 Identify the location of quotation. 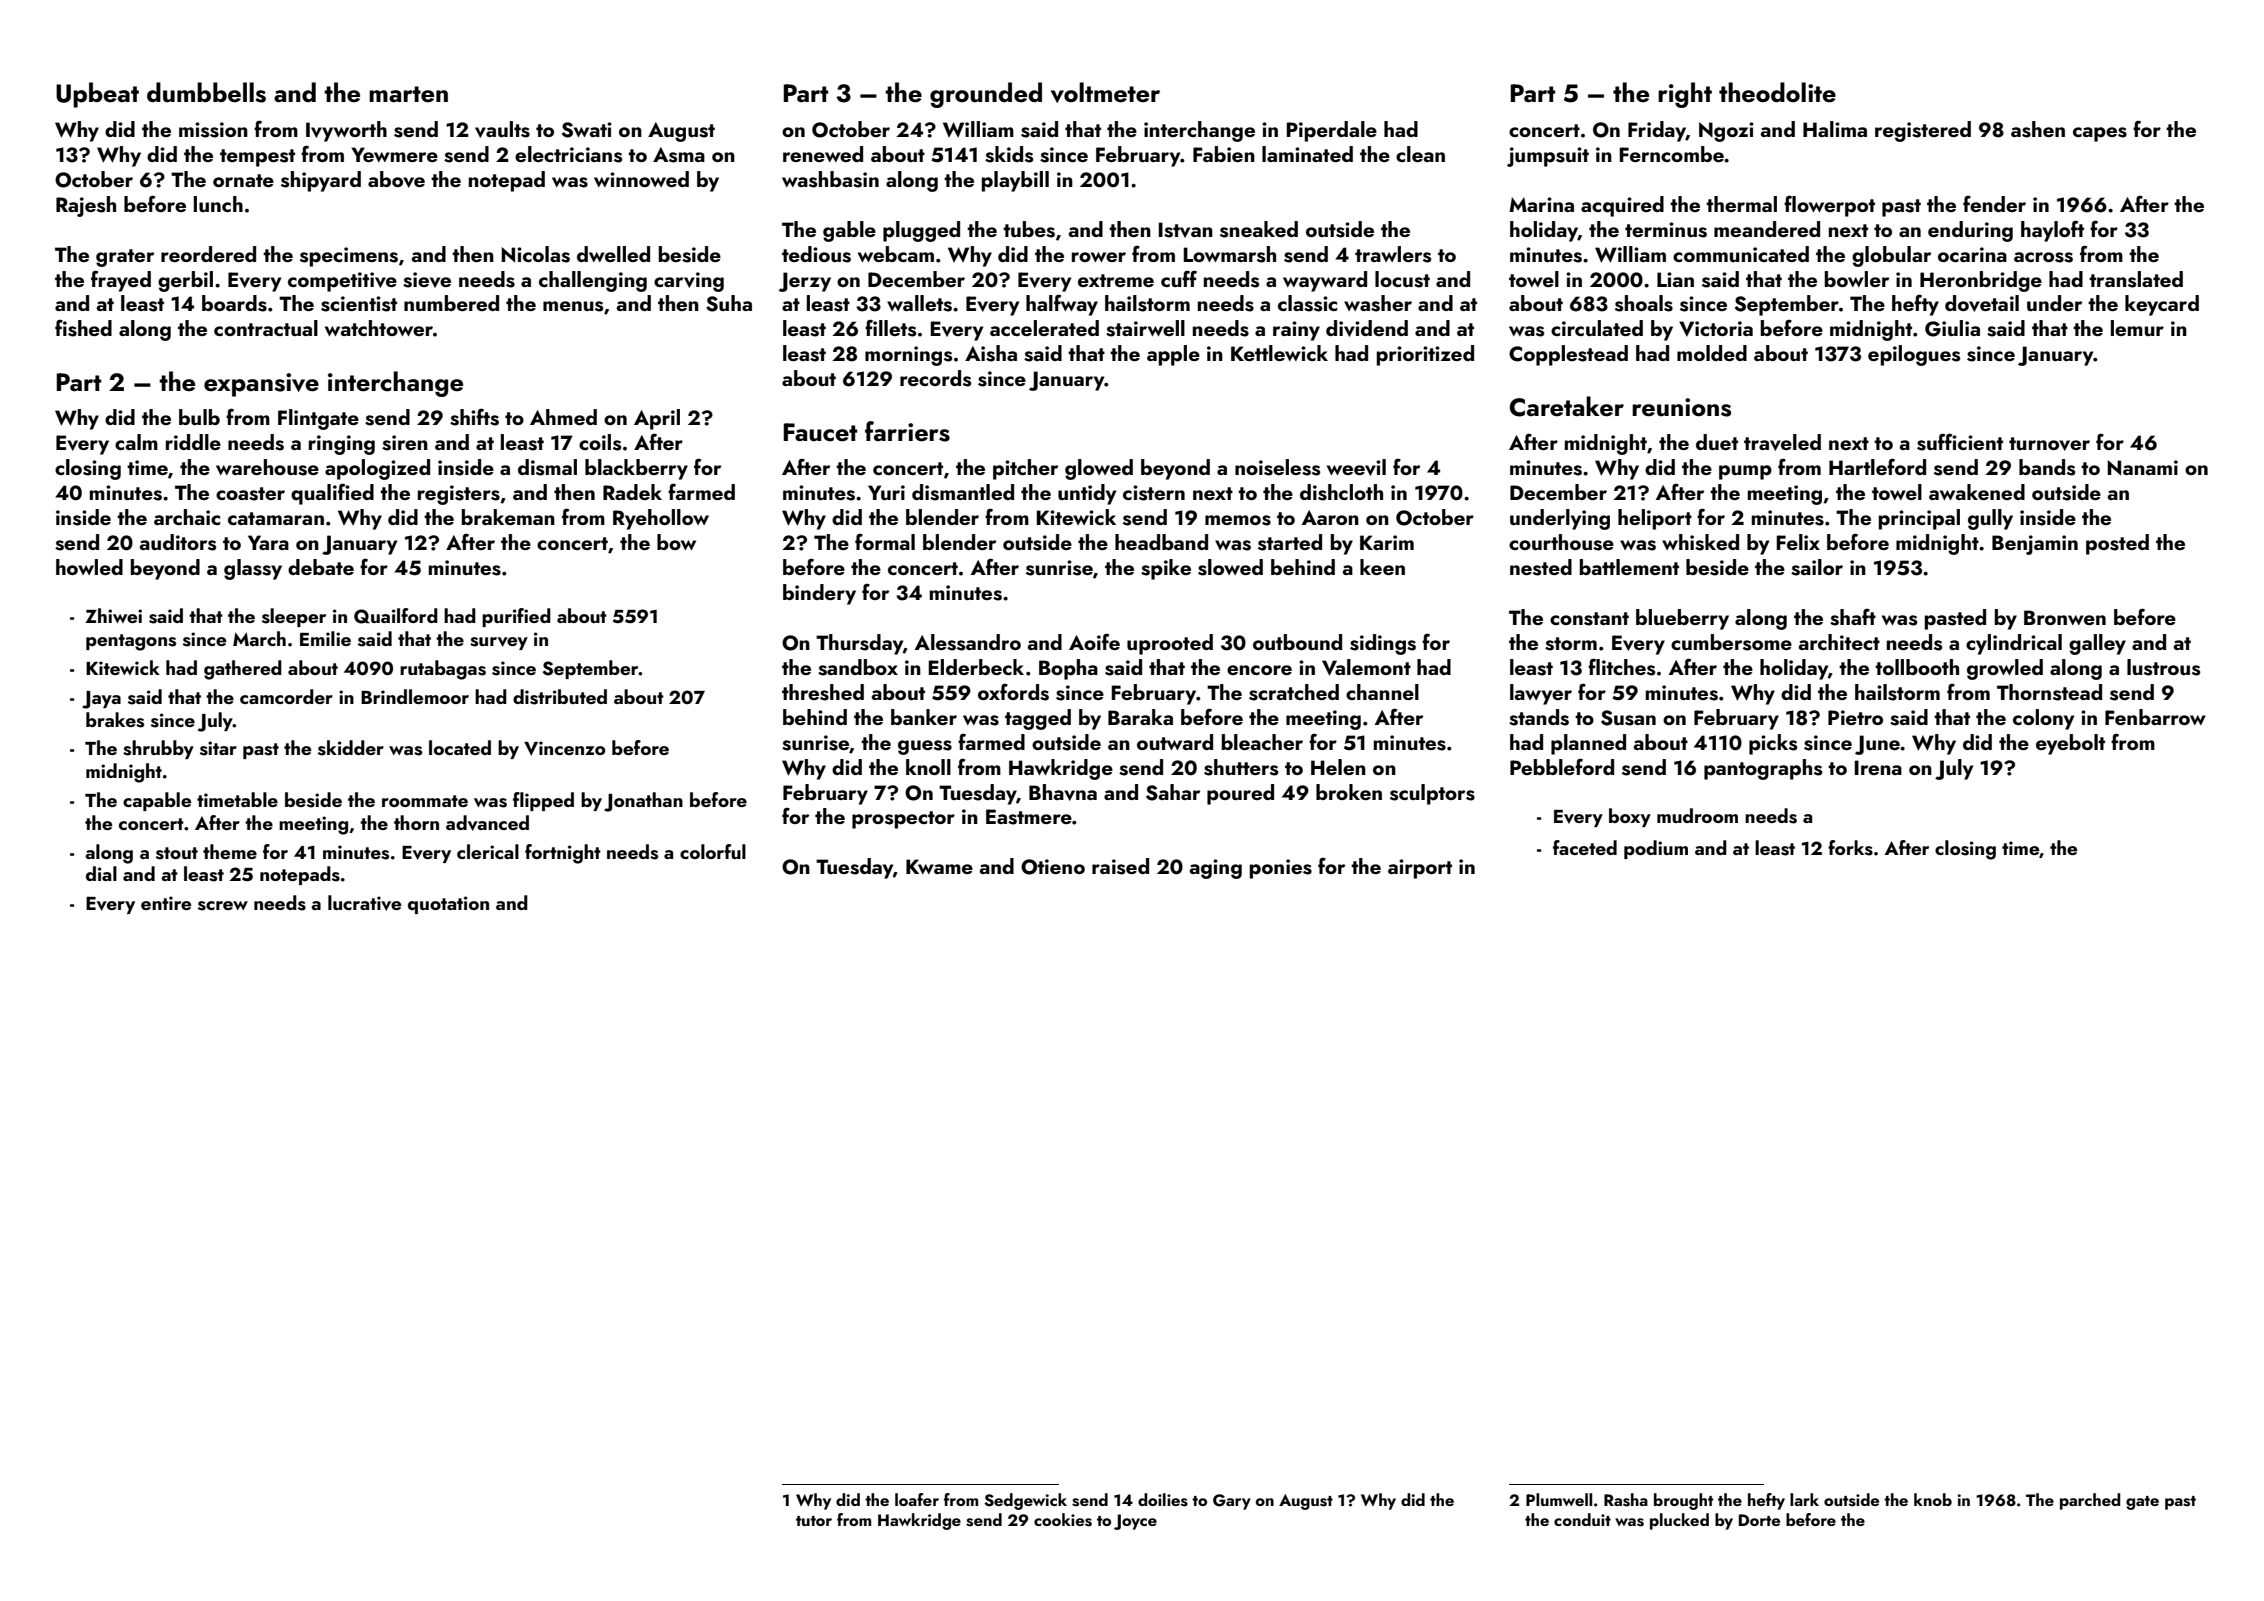
(448, 905).
